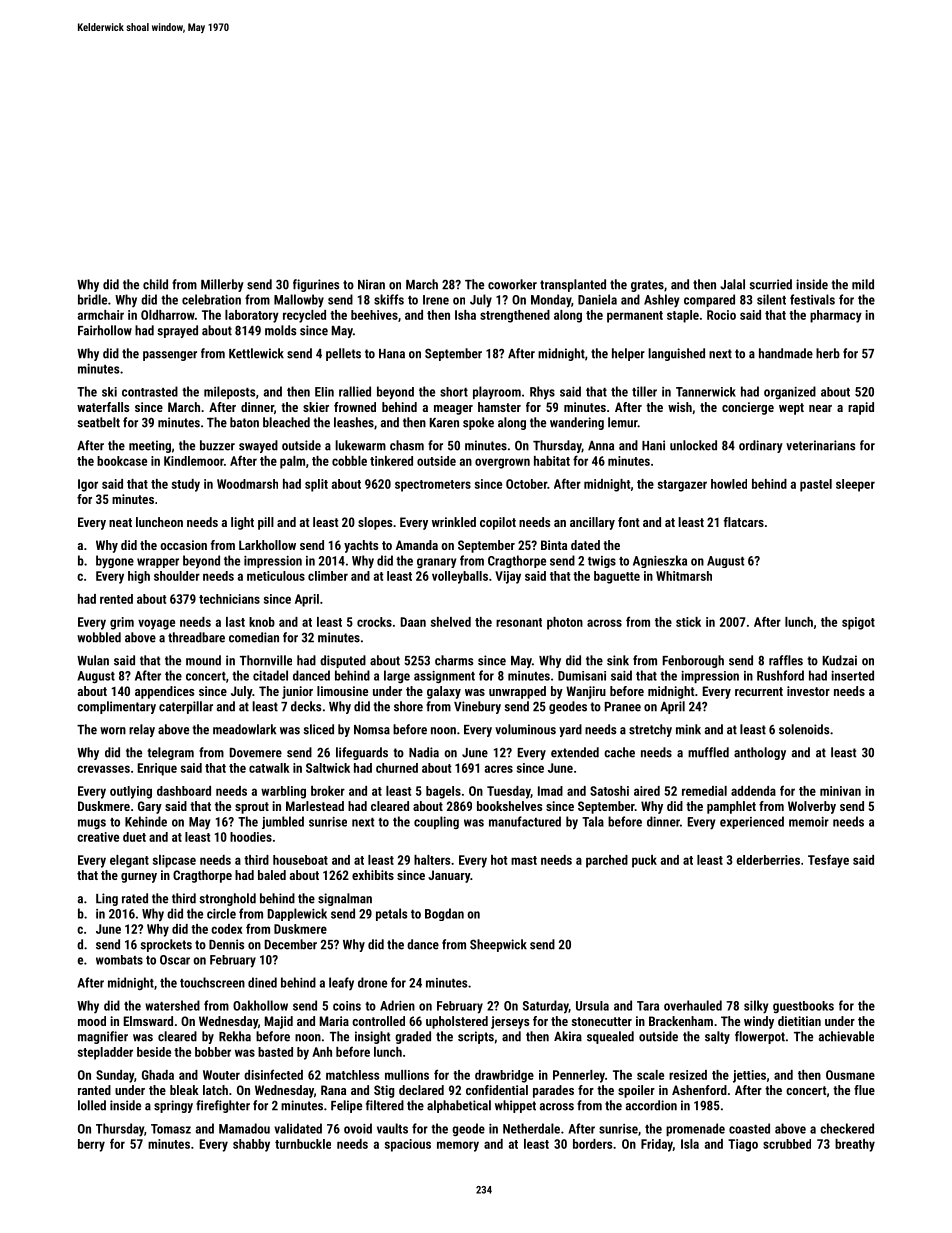 This image has width=952, height=1233. I want to click on short, so click(454, 392).
